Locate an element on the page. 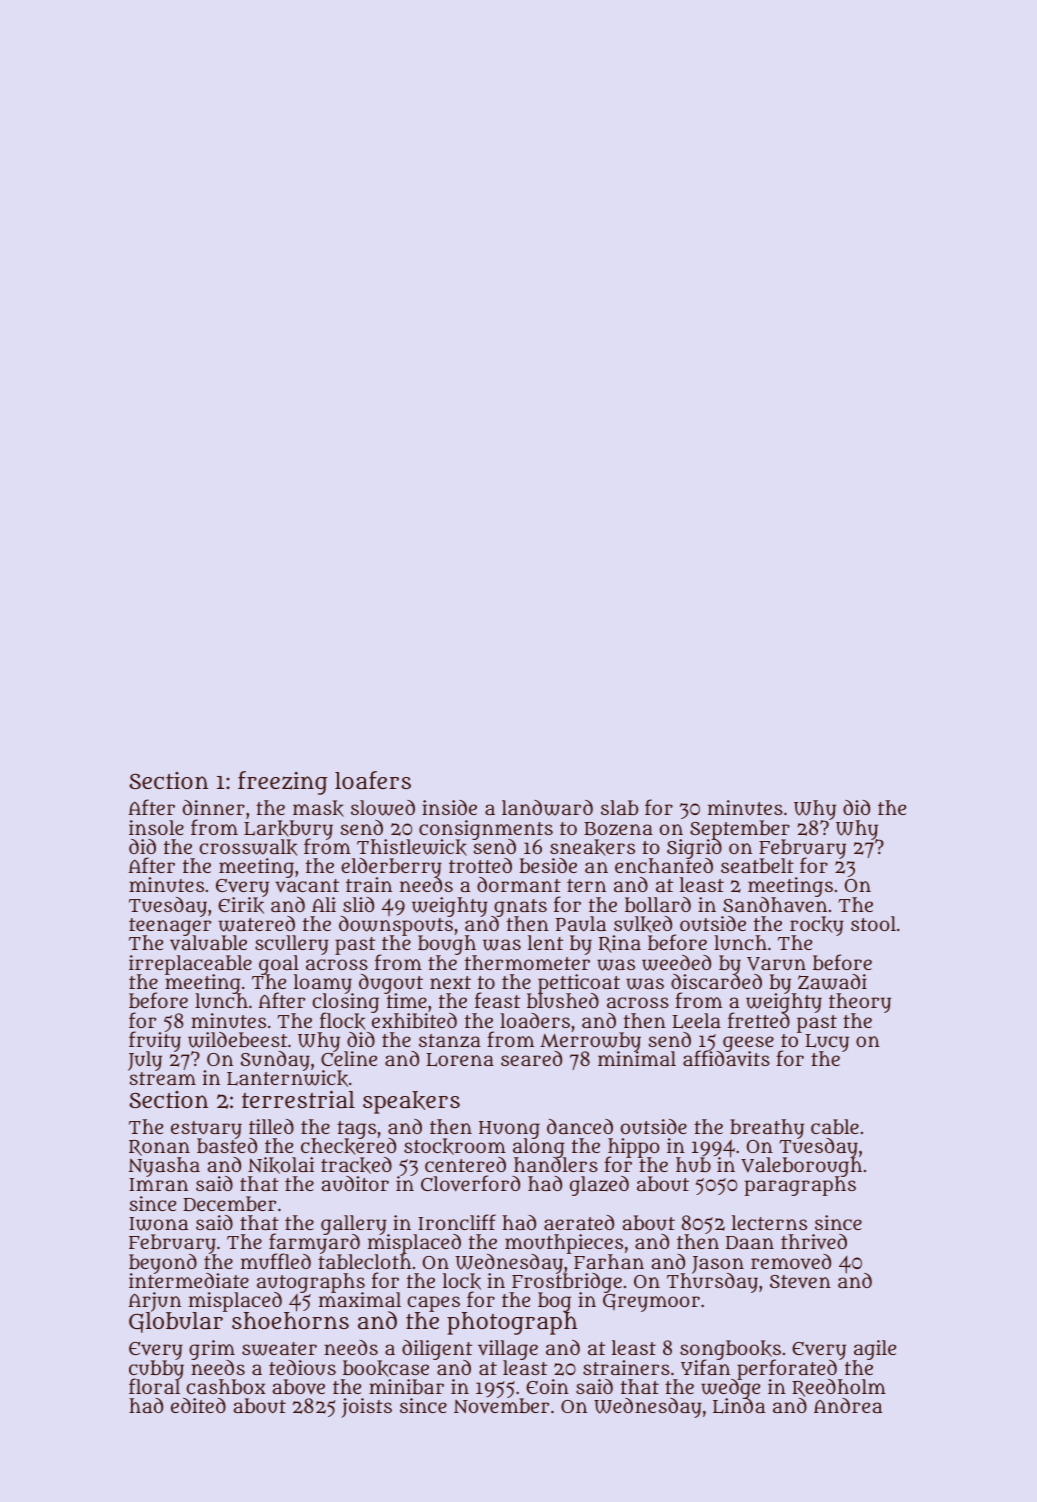 The image size is (1037, 1502). gallery is located at coordinates (355, 1225).
